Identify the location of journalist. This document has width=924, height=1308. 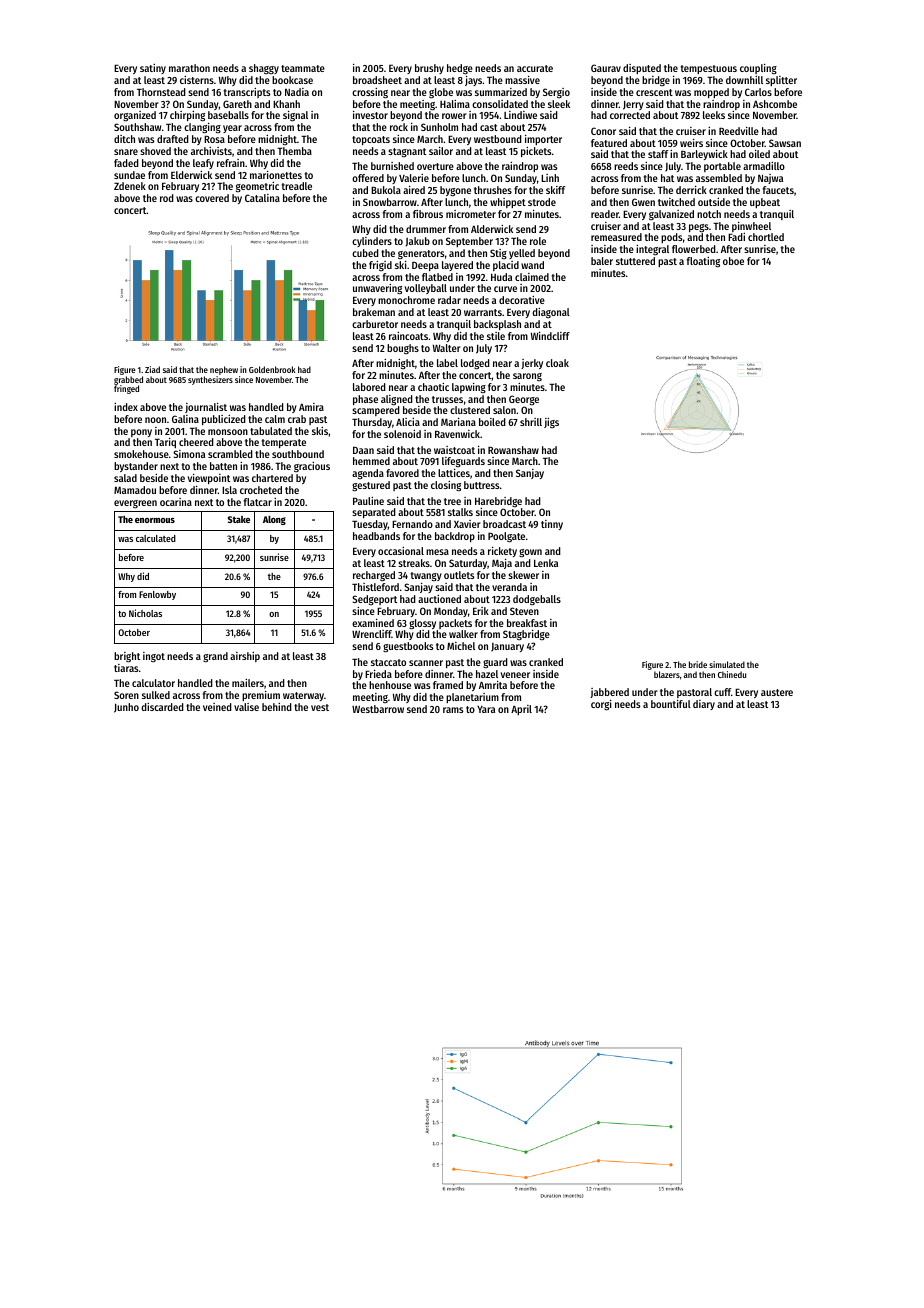
(206, 408).
